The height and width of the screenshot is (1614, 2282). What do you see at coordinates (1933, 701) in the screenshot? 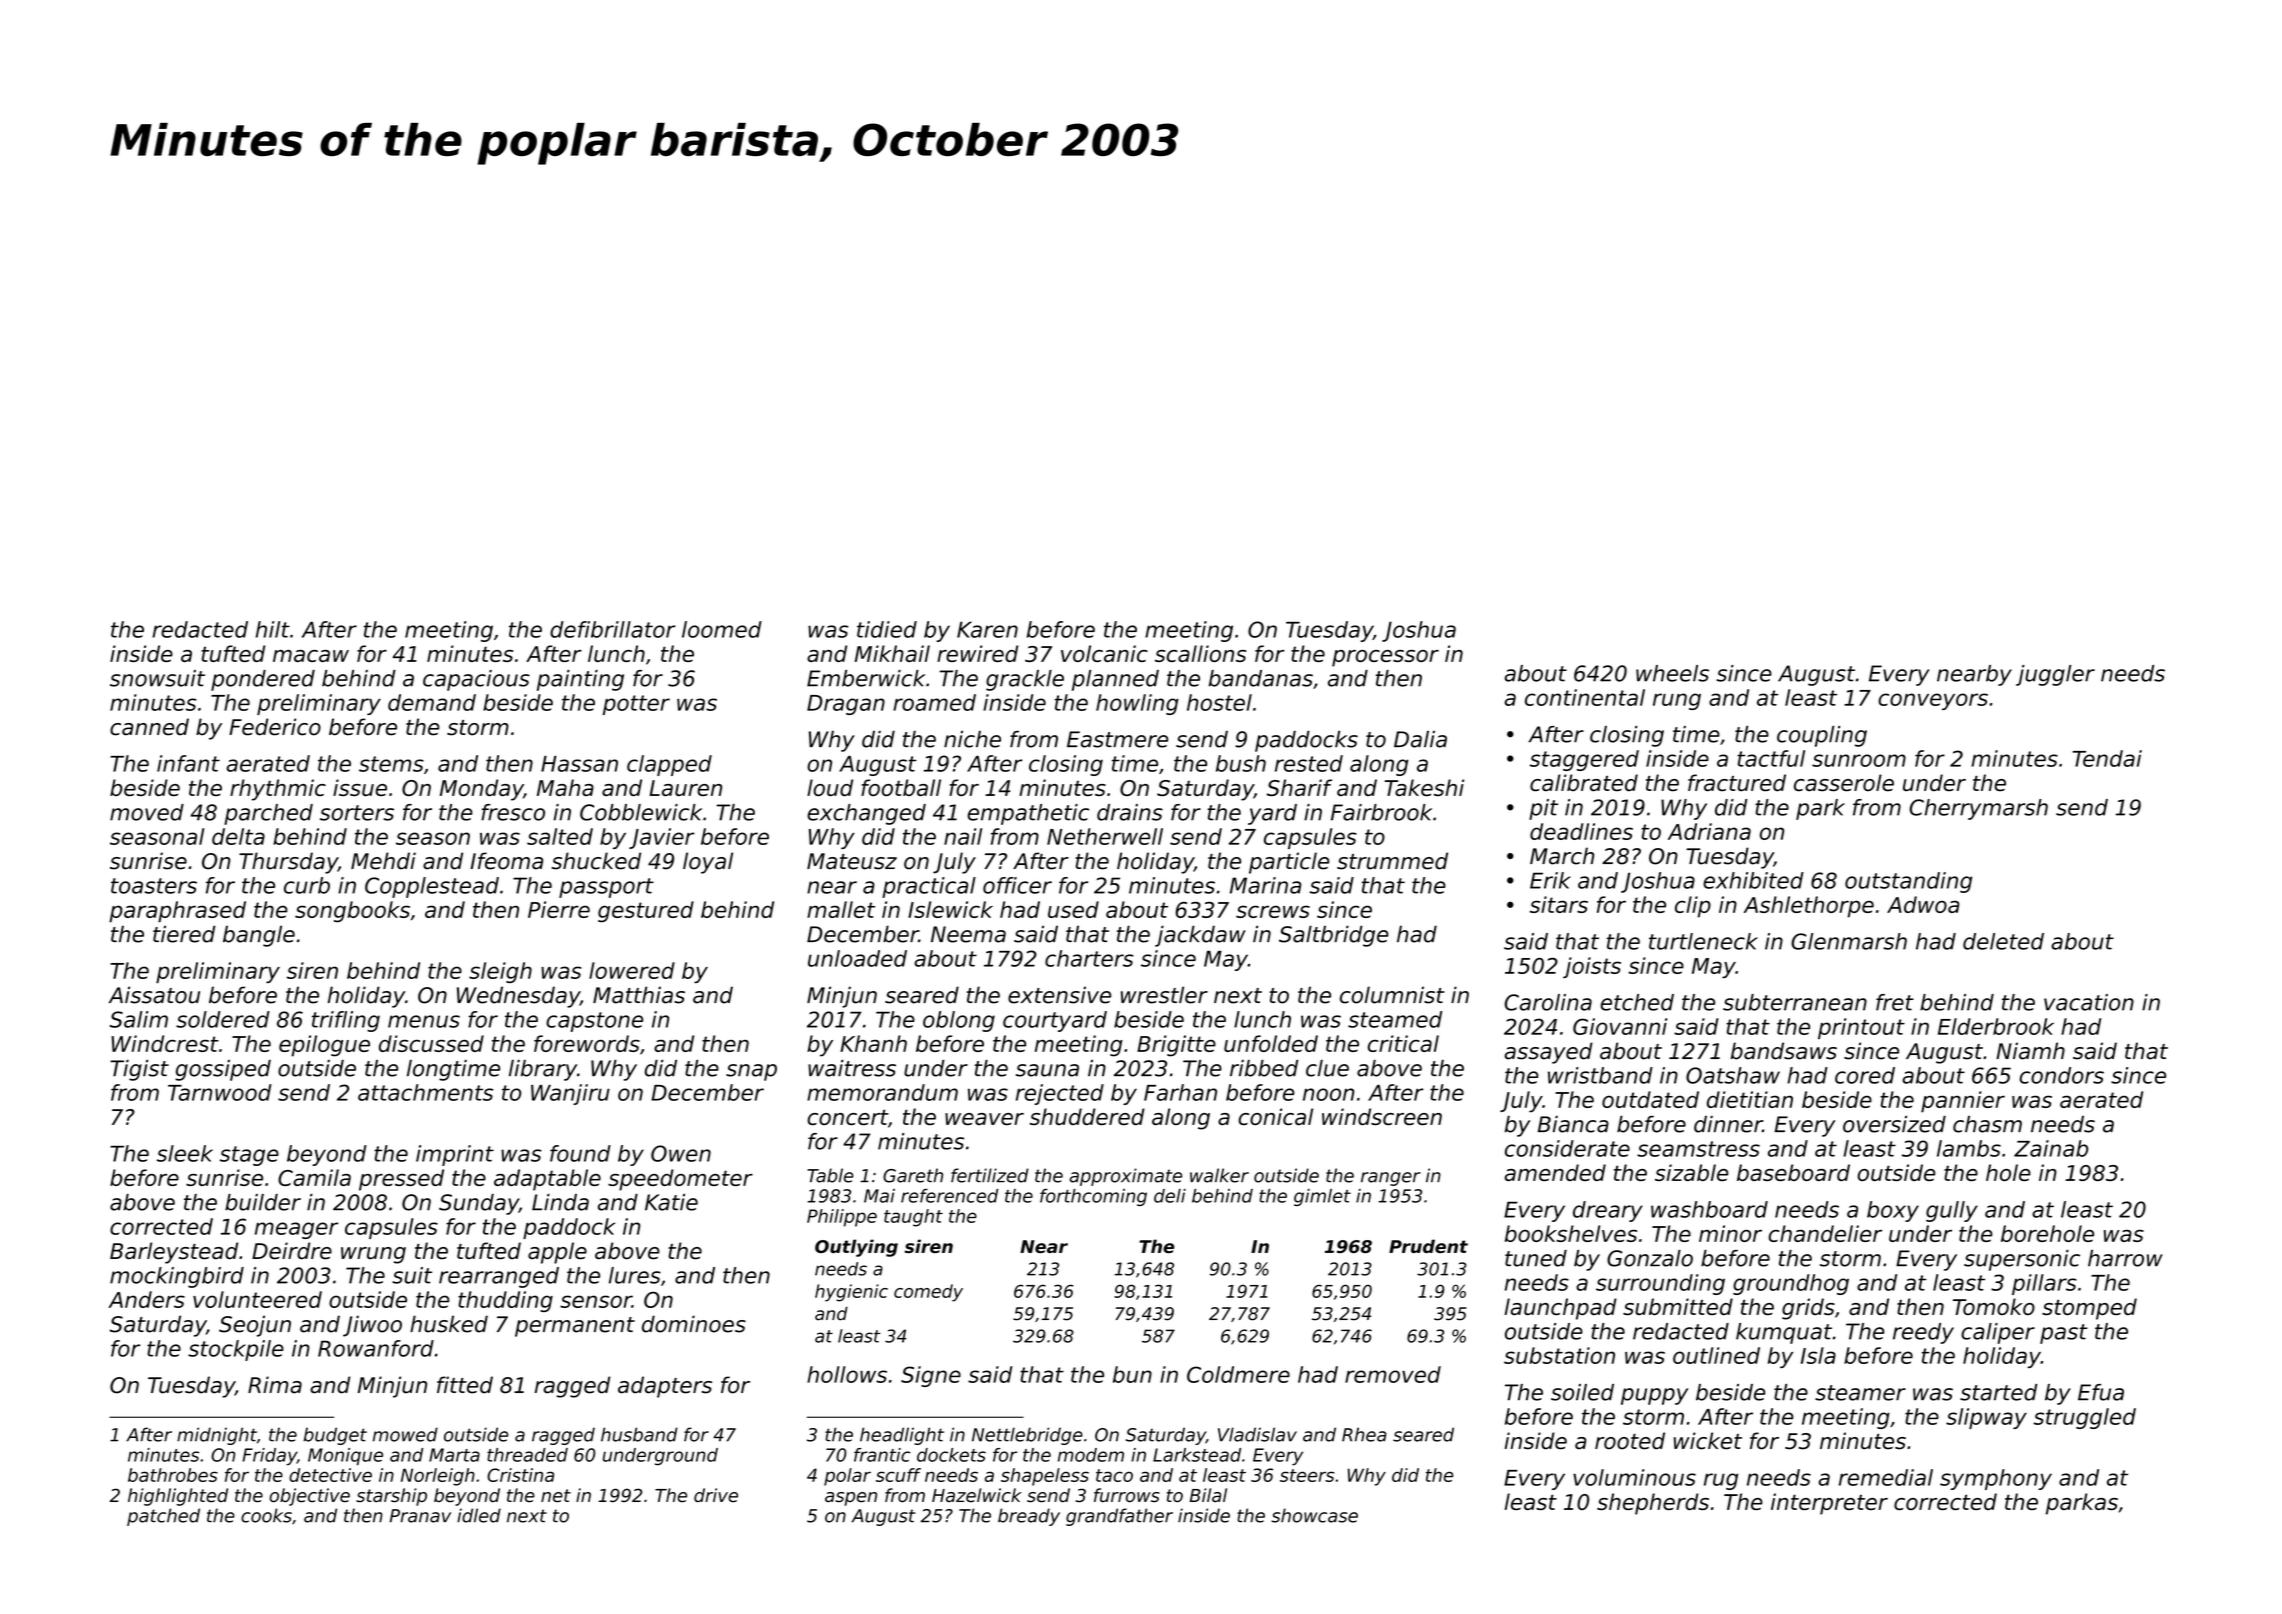
I see `conveyors` at bounding box center [1933, 701].
